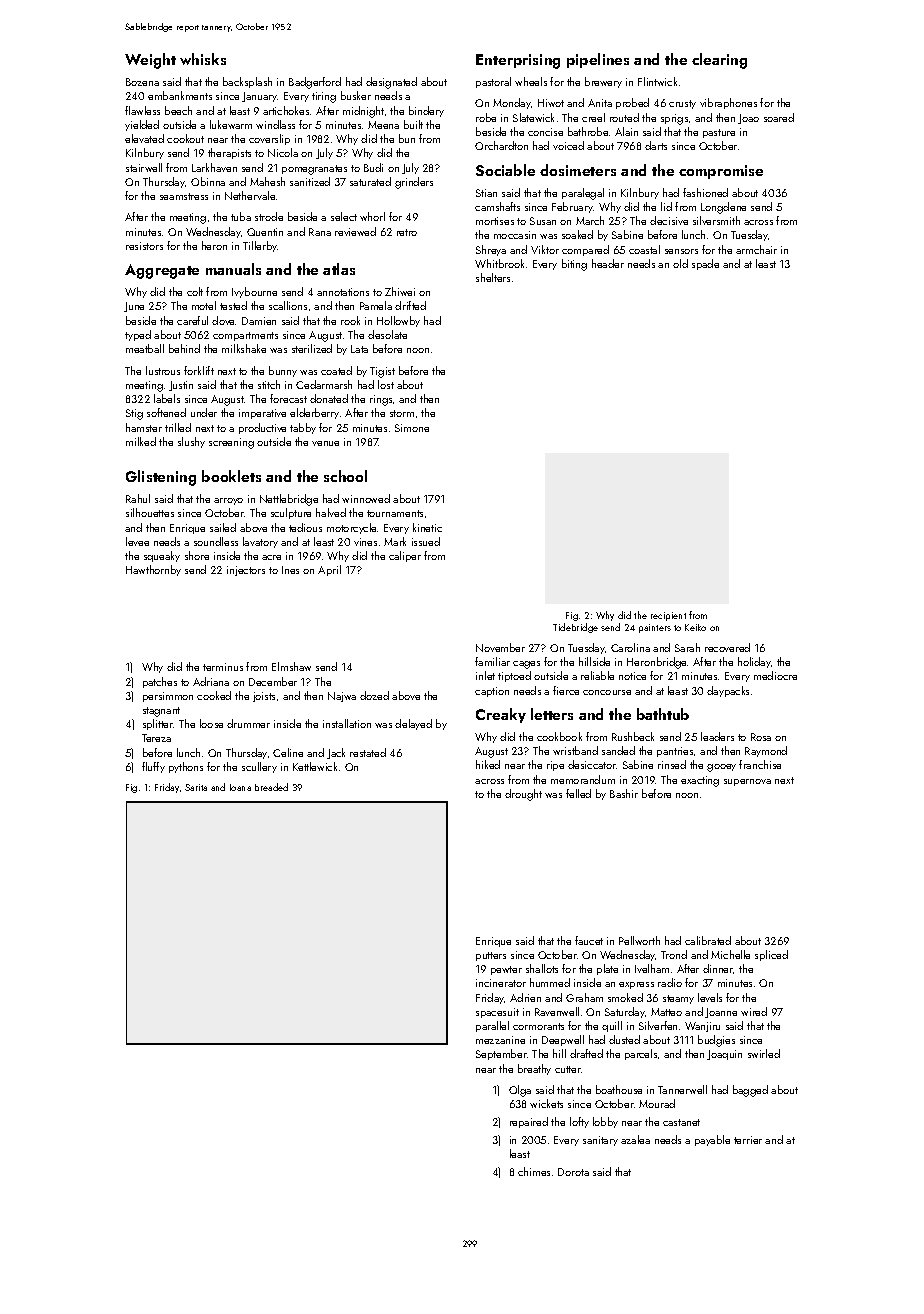 The image size is (924, 1314). I want to click on spade, so click(705, 264).
